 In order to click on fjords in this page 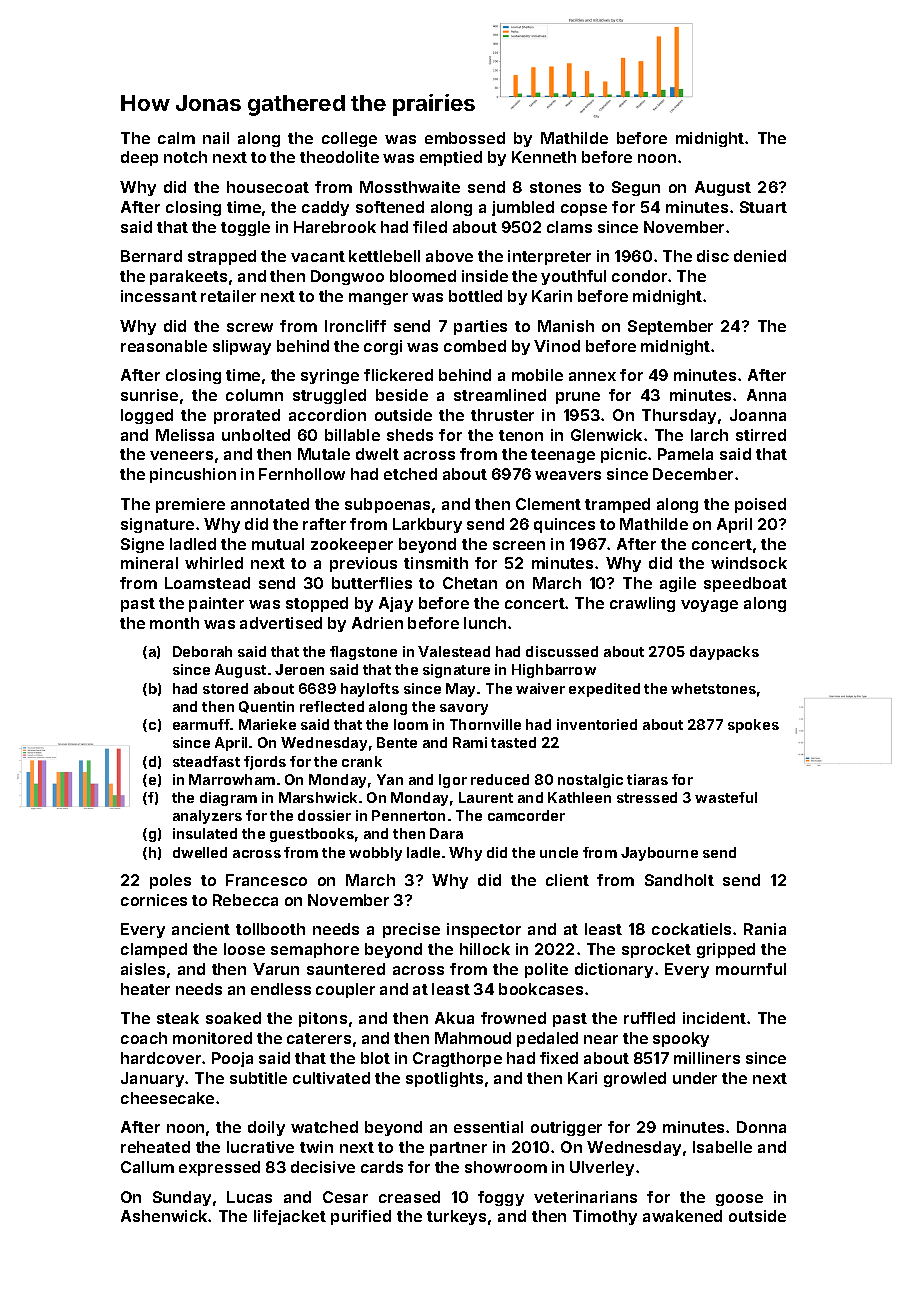, I will do `click(265, 763)`.
